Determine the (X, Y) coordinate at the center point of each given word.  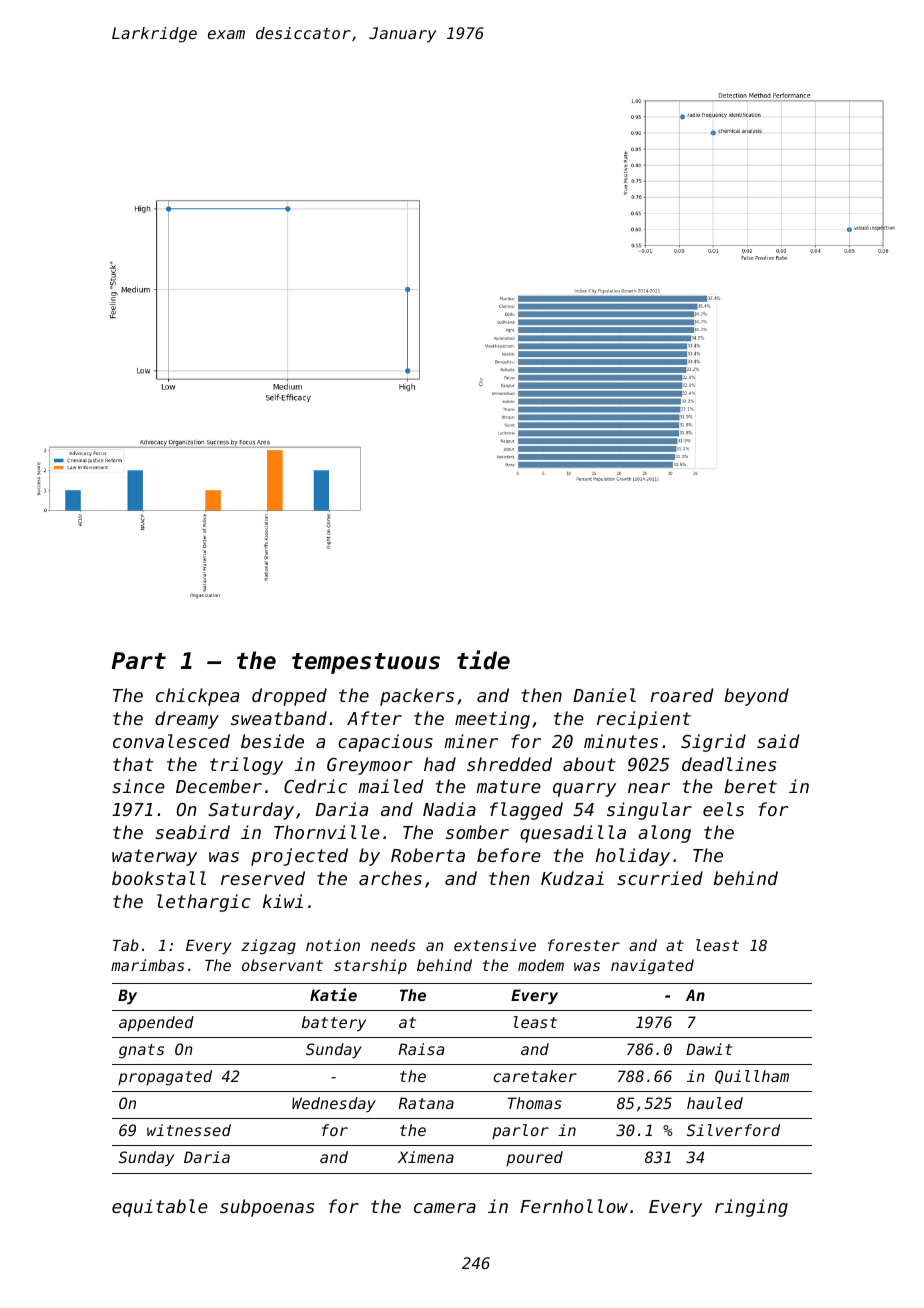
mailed (390, 786)
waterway (154, 857)
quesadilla (573, 834)
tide (483, 660)
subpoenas (267, 1208)
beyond (756, 697)
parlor (520, 1131)
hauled (715, 1103)
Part (139, 661)
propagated (165, 1078)
